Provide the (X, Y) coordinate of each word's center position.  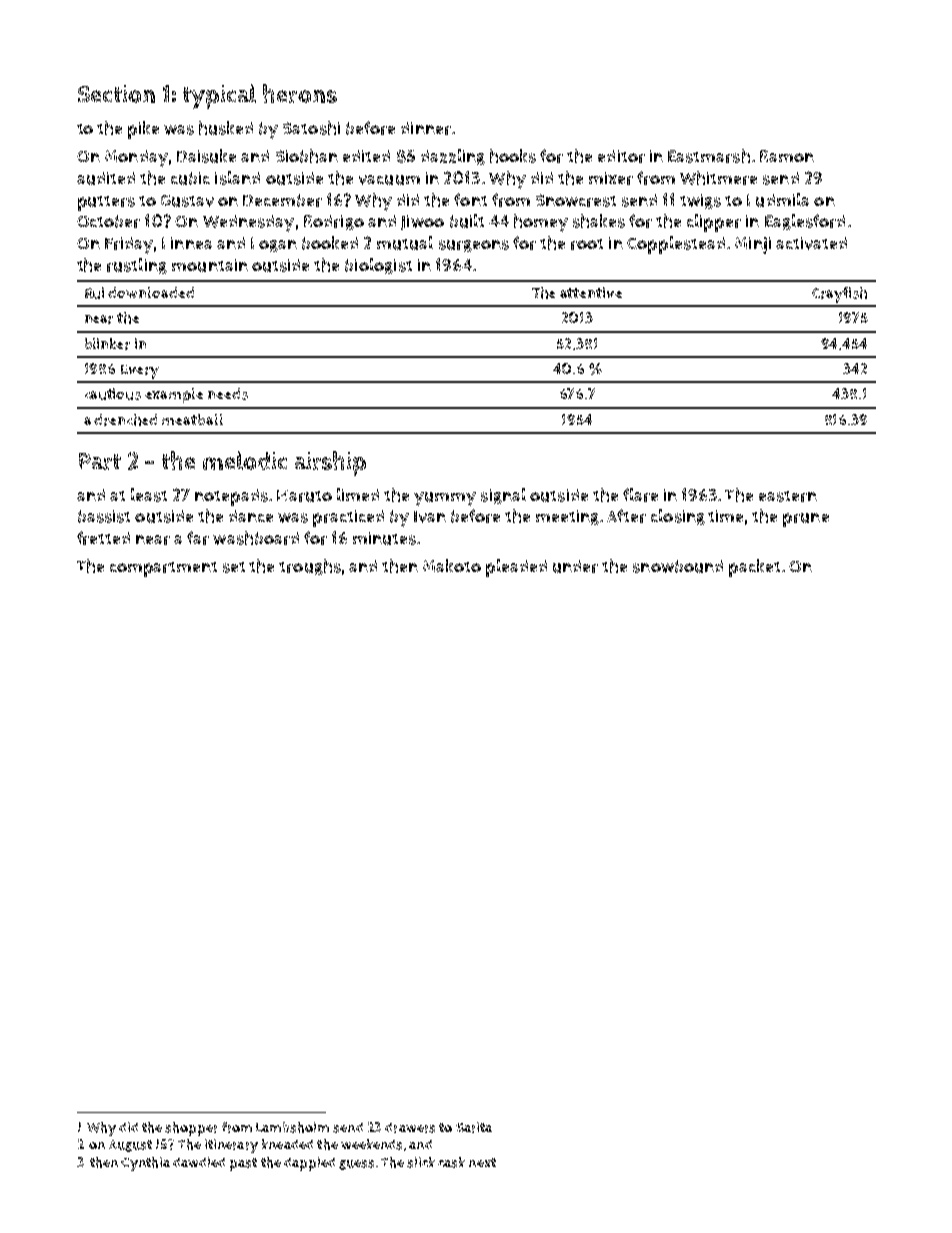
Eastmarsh (709, 156)
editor (621, 156)
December (282, 200)
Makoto (452, 565)
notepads (231, 497)
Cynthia (145, 1164)
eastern (788, 496)
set (234, 567)
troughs (310, 567)
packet (754, 568)
